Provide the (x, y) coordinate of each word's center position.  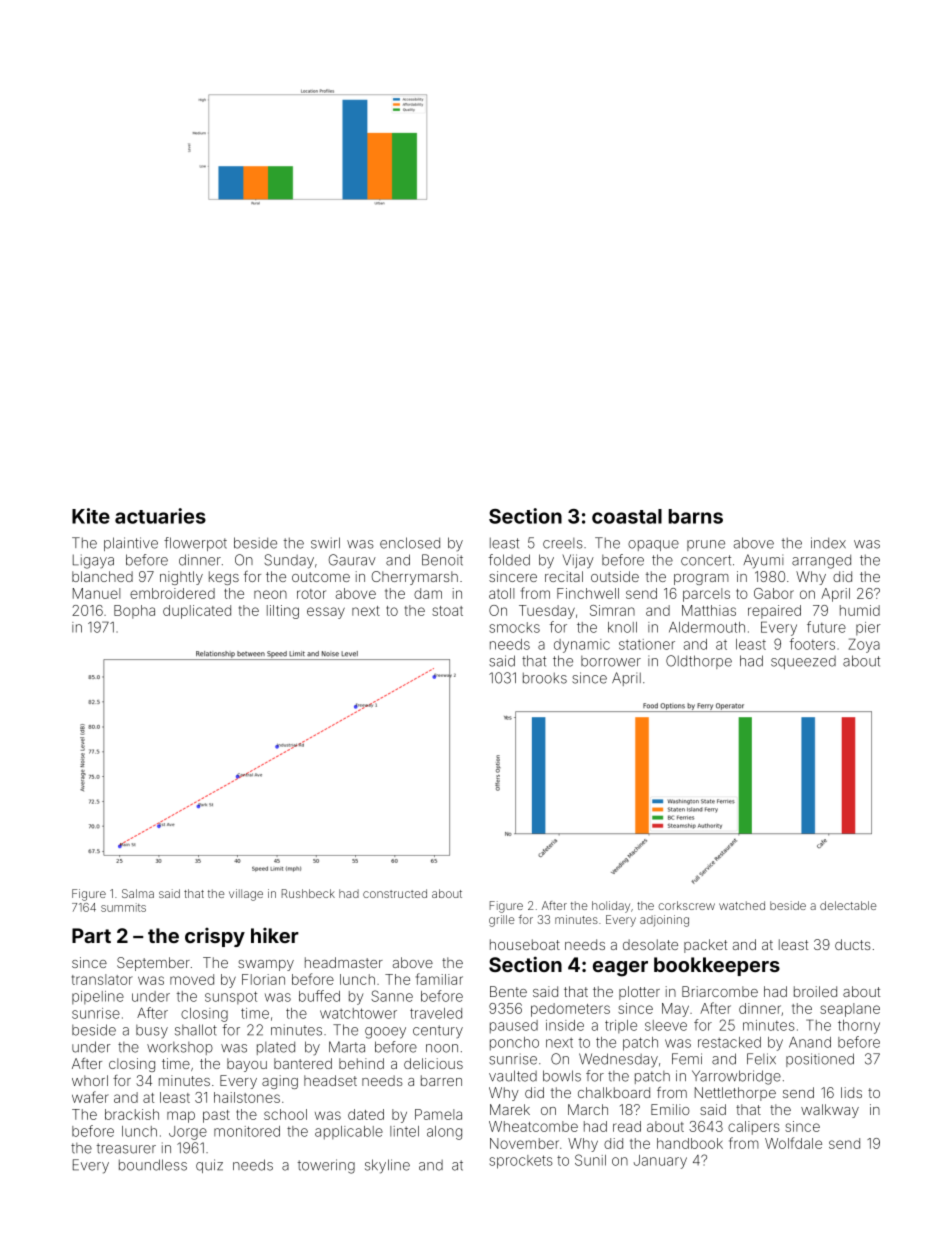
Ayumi (763, 561)
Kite (91, 516)
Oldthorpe (699, 662)
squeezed (803, 662)
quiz (209, 1166)
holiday (611, 907)
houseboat (525, 944)
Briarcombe (720, 991)
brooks (545, 678)
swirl (325, 543)
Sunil (590, 1160)
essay (326, 613)
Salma (138, 893)
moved (192, 979)
